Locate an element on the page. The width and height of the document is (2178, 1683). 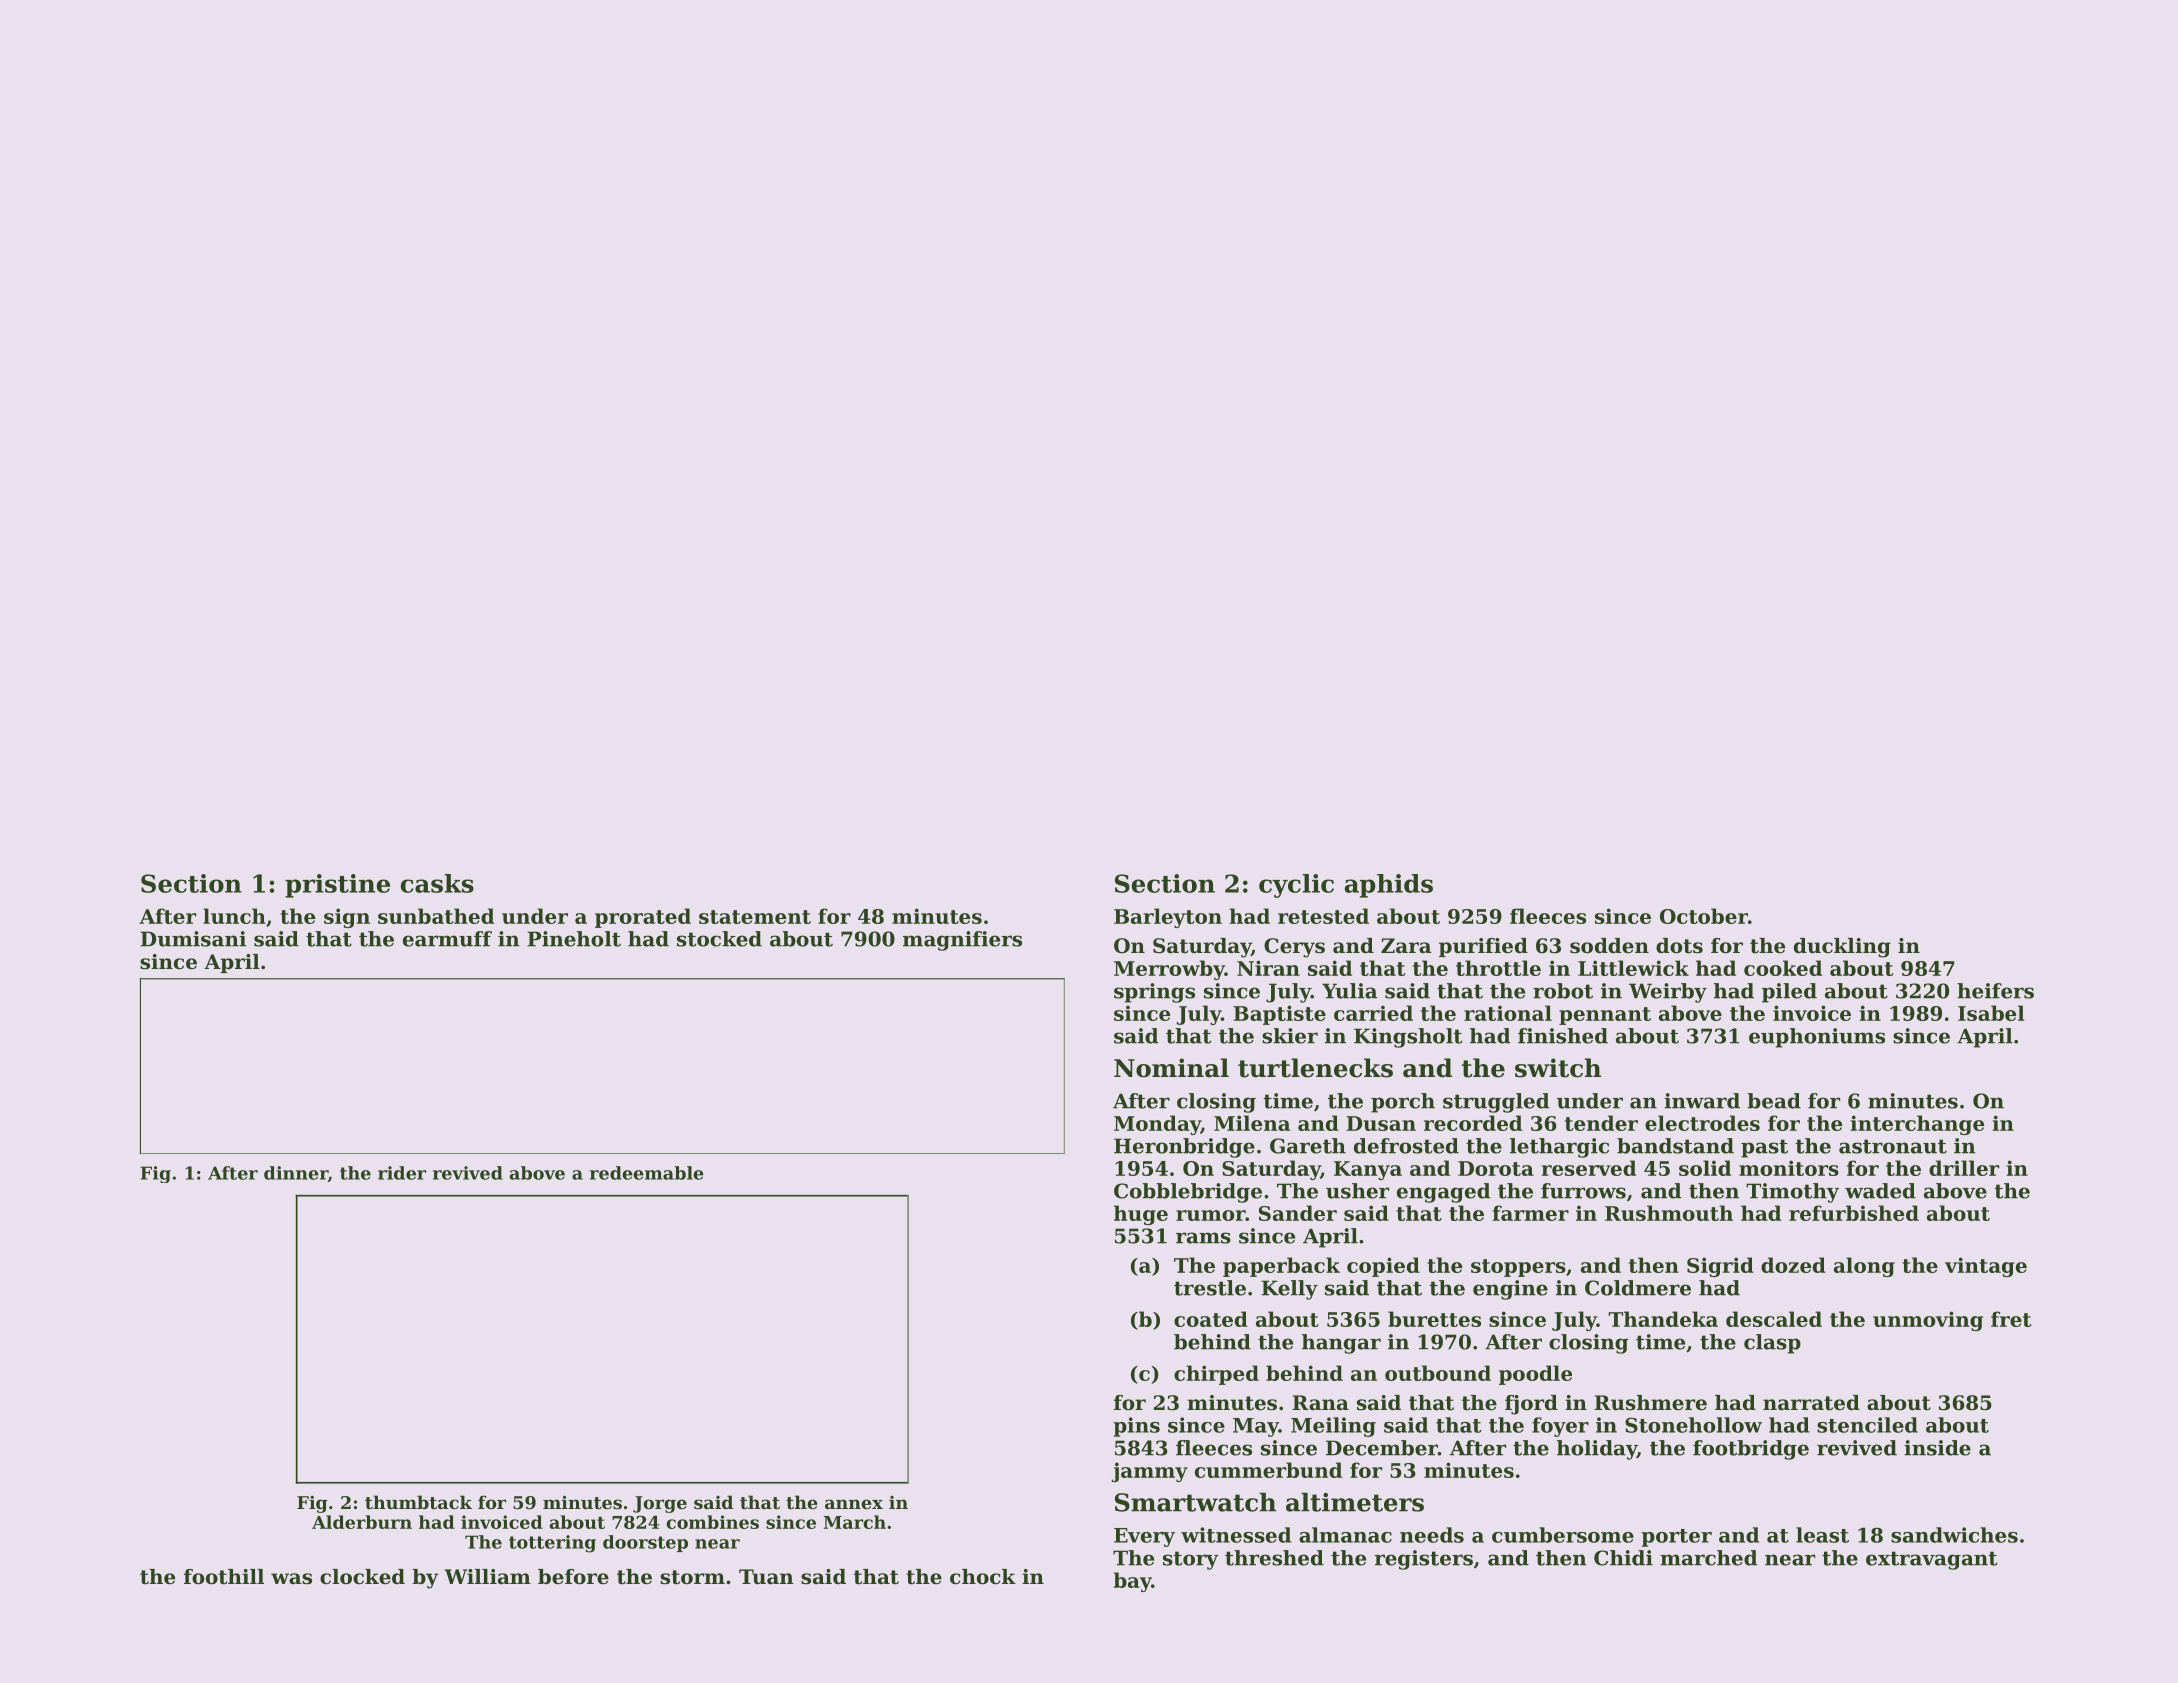
casks is located at coordinates (437, 883).
